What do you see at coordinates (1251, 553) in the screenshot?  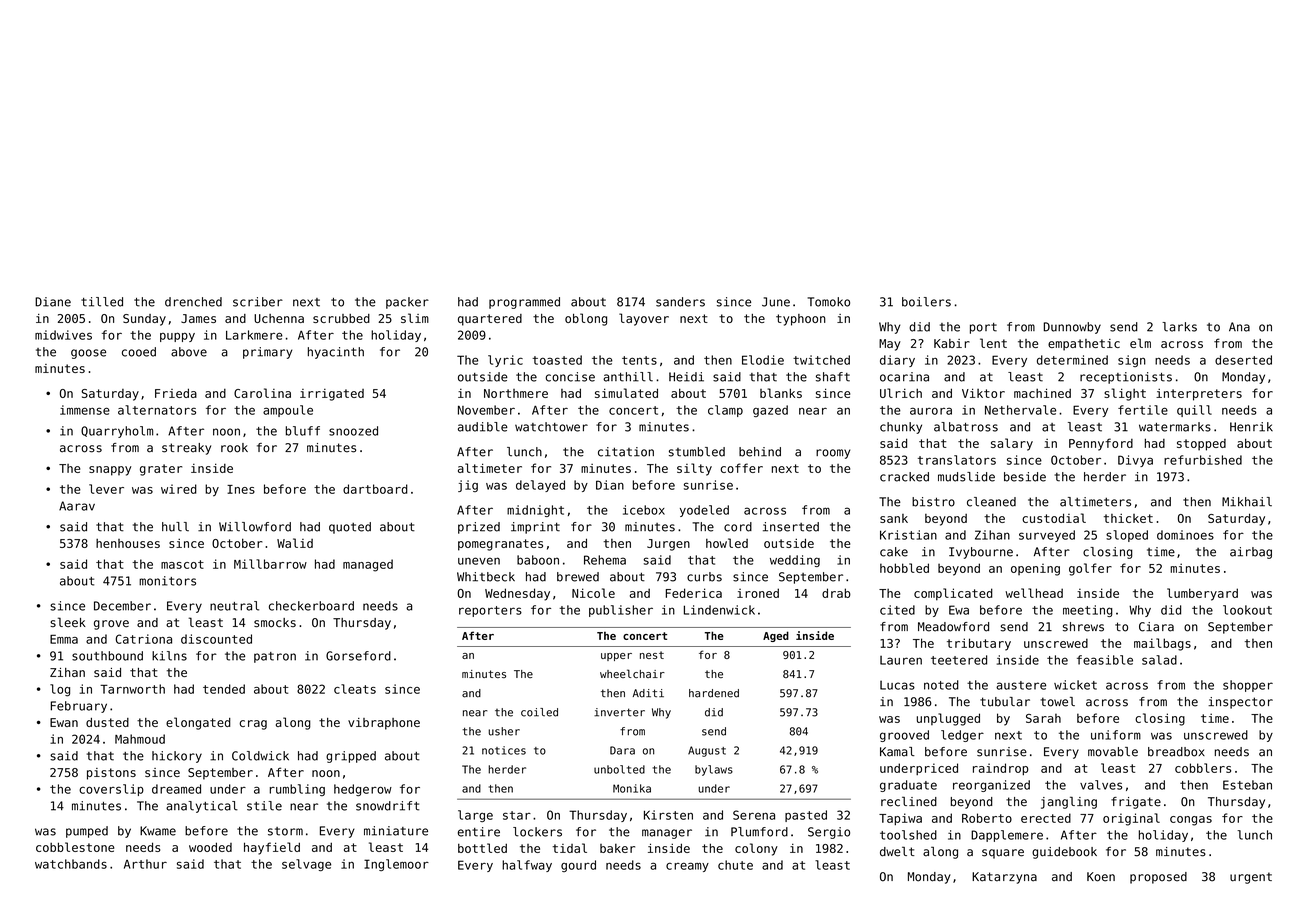 I see `airbag` at bounding box center [1251, 553].
